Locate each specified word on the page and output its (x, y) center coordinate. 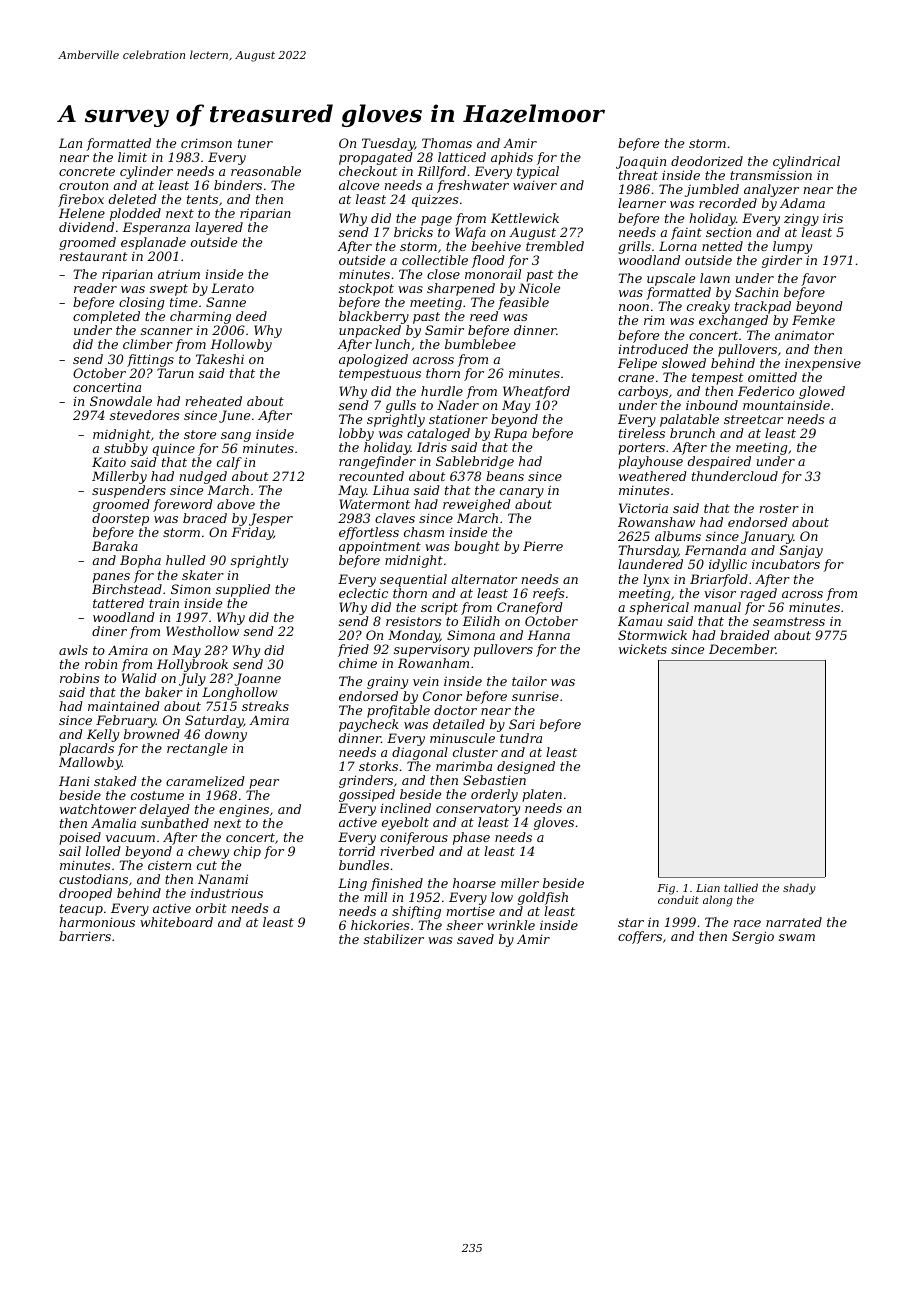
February (126, 721)
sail (70, 851)
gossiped (367, 795)
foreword (183, 505)
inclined (405, 808)
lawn (715, 278)
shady (799, 889)
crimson (206, 143)
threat (638, 175)
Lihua (390, 490)
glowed (822, 392)
